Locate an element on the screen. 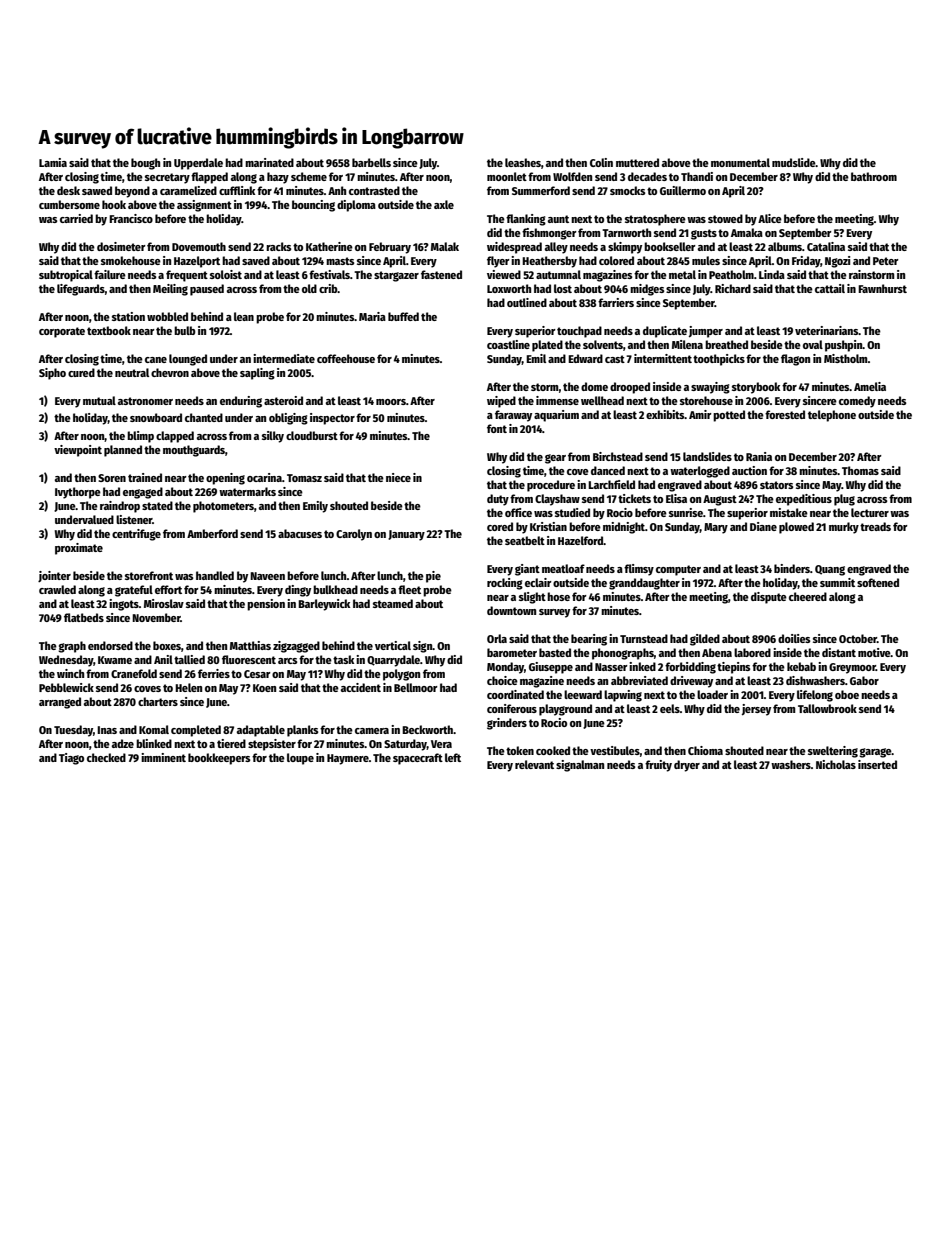  coastline is located at coordinates (508, 344).
